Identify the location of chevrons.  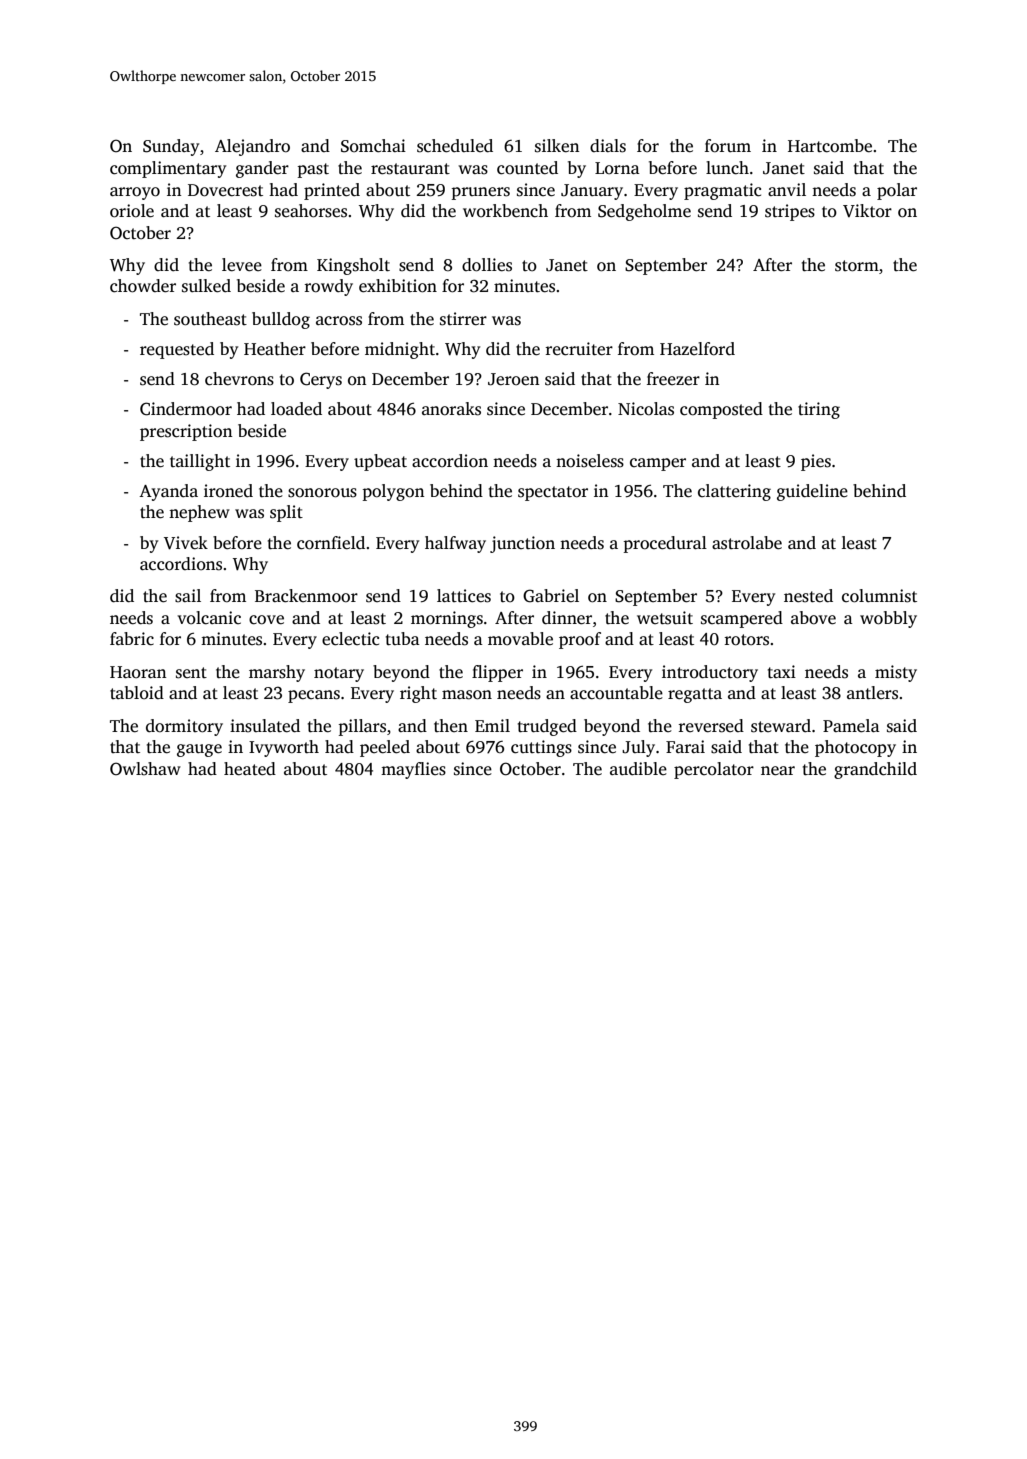
(239, 379).
